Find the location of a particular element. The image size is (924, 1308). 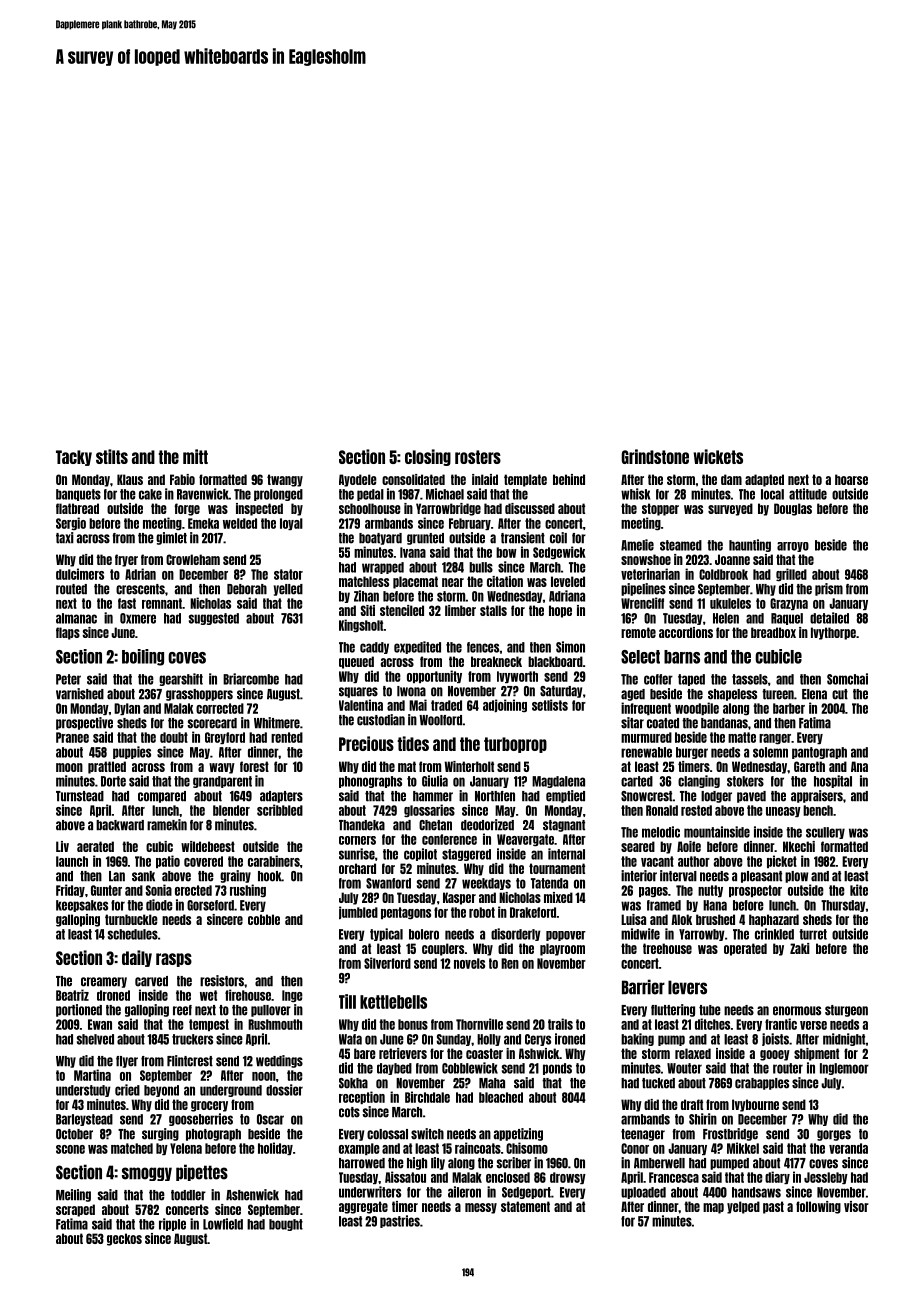

hoarse is located at coordinates (851, 479).
